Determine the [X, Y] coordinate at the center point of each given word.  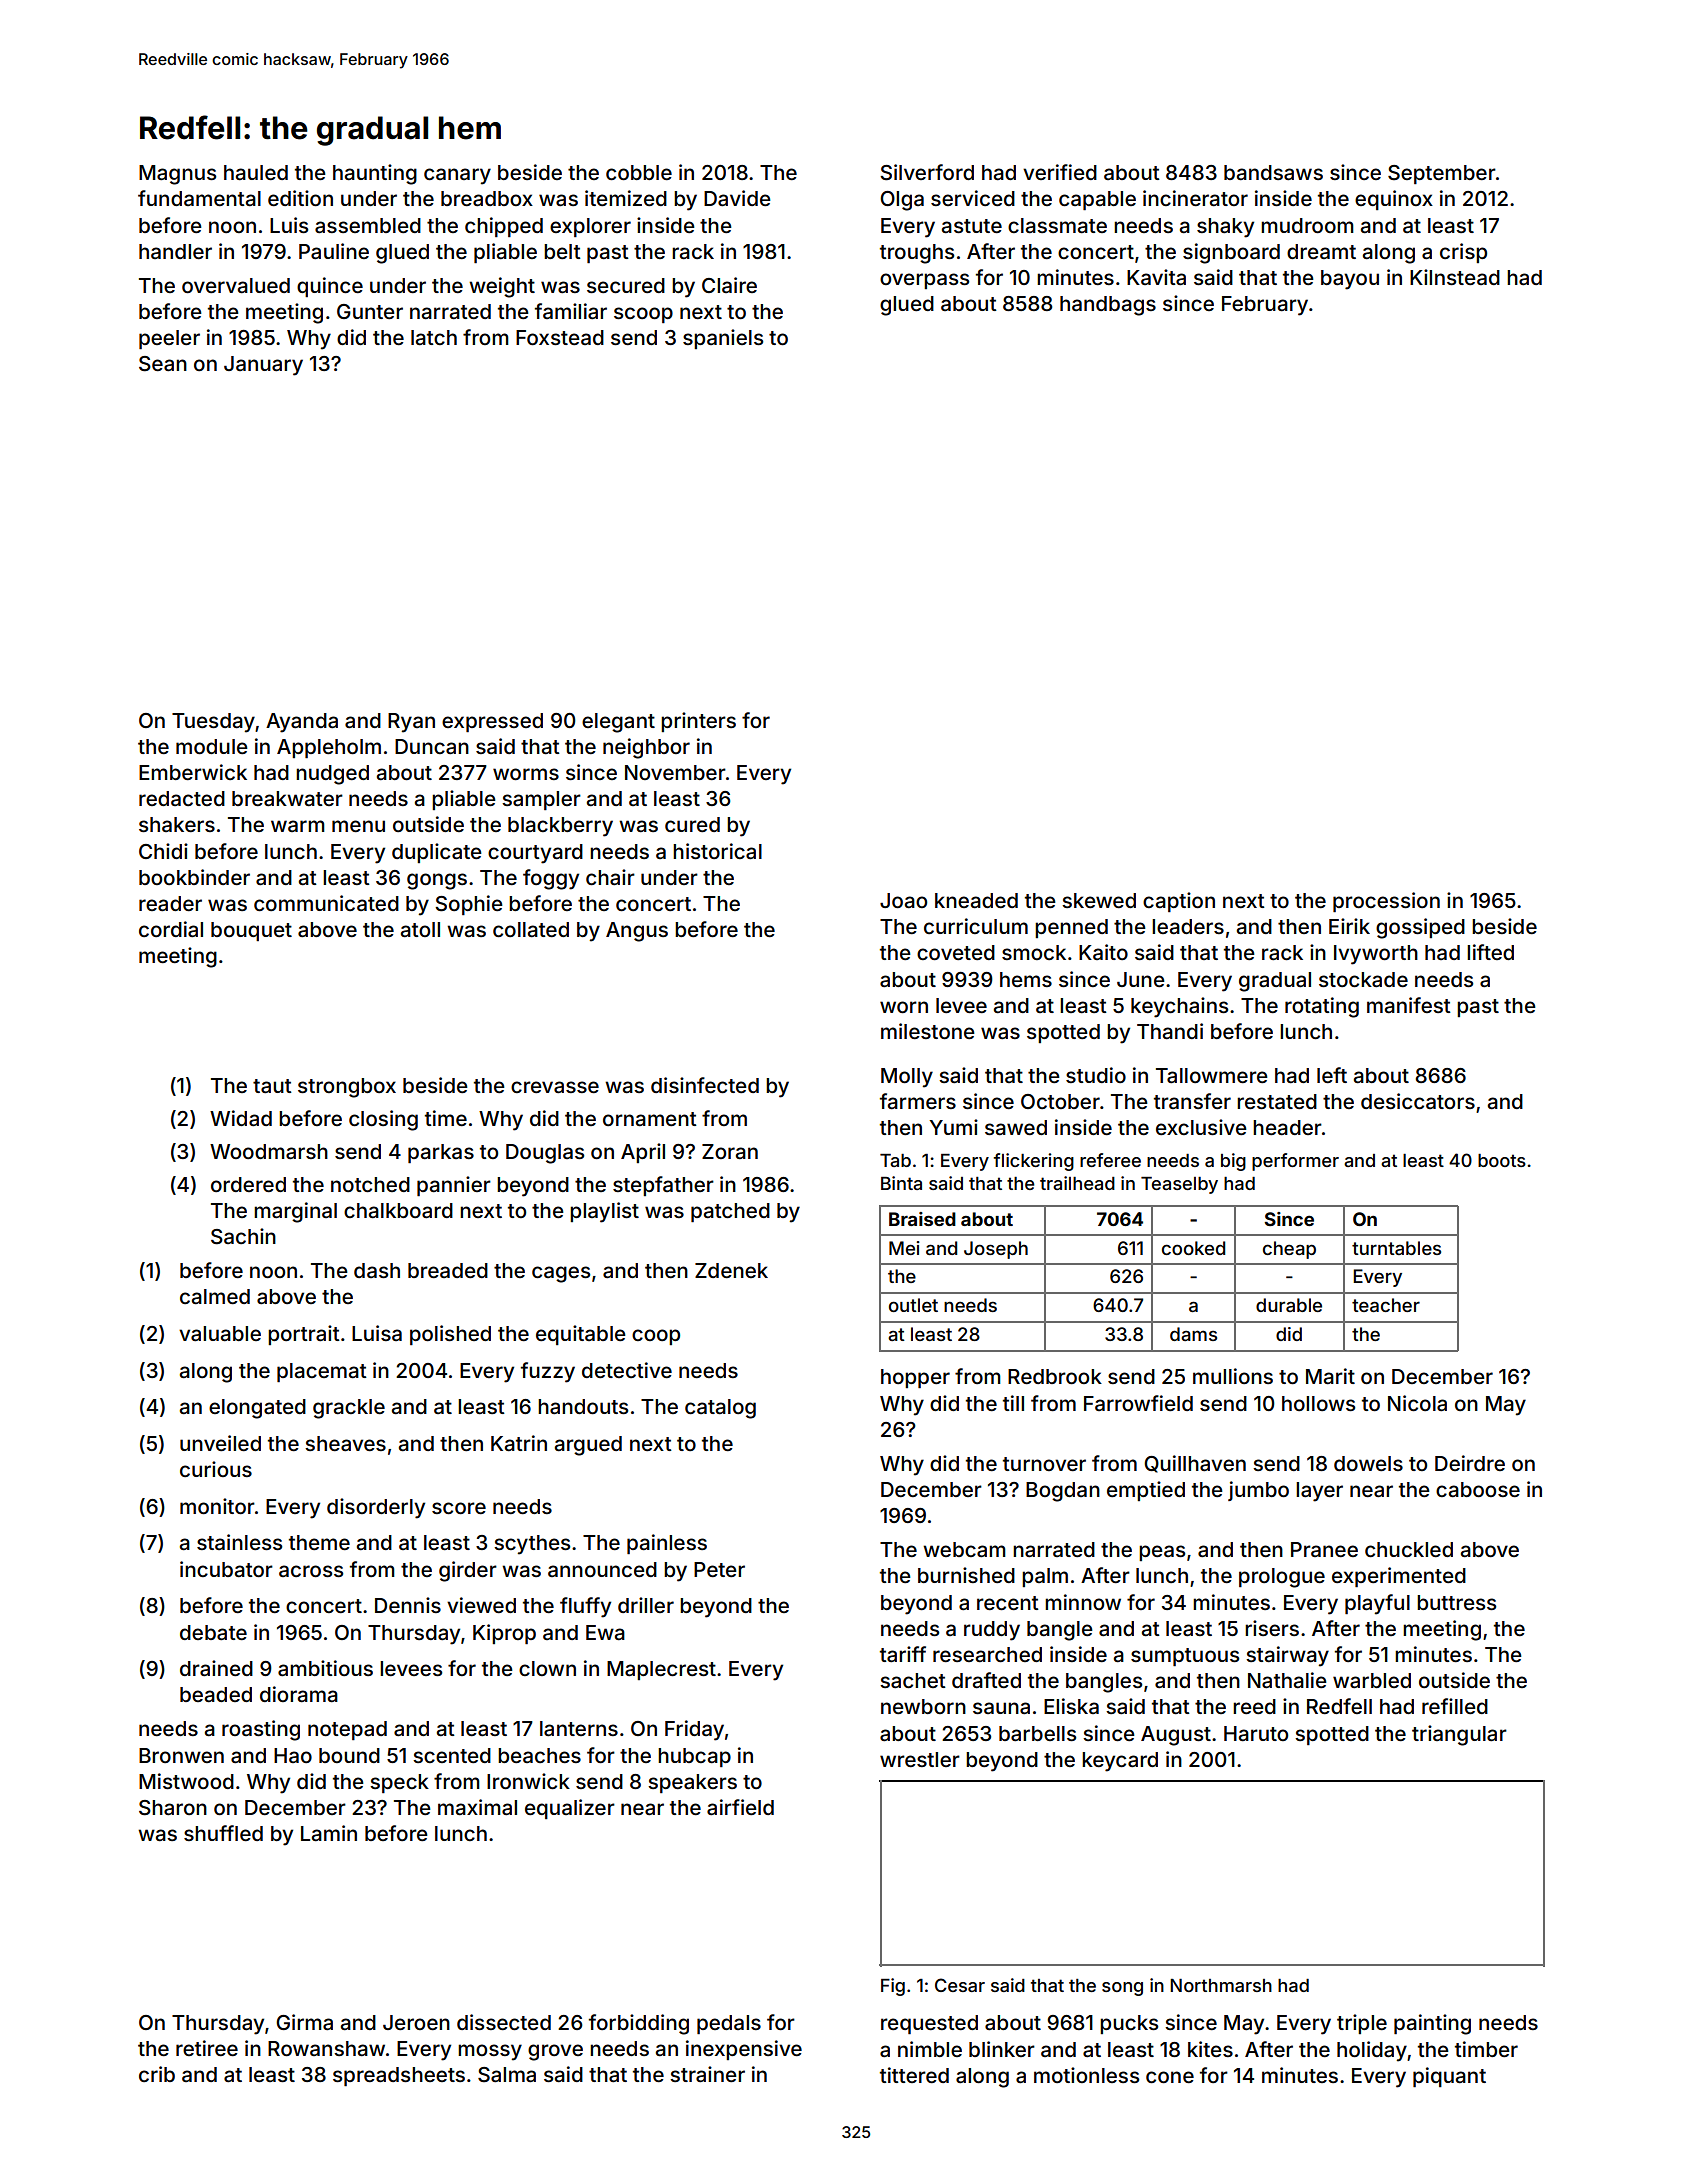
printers [698, 722]
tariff [903, 1654]
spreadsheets [399, 2076]
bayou [1350, 280]
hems [1026, 979]
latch [434, 337]
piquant [1449, 2077]
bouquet [251, 931]
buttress [1456, 1602]
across [311, 1571]
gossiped [1420, 928]
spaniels [723, 339]
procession [1386, 902]
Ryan [411, 723]
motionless [1086, 2075]
